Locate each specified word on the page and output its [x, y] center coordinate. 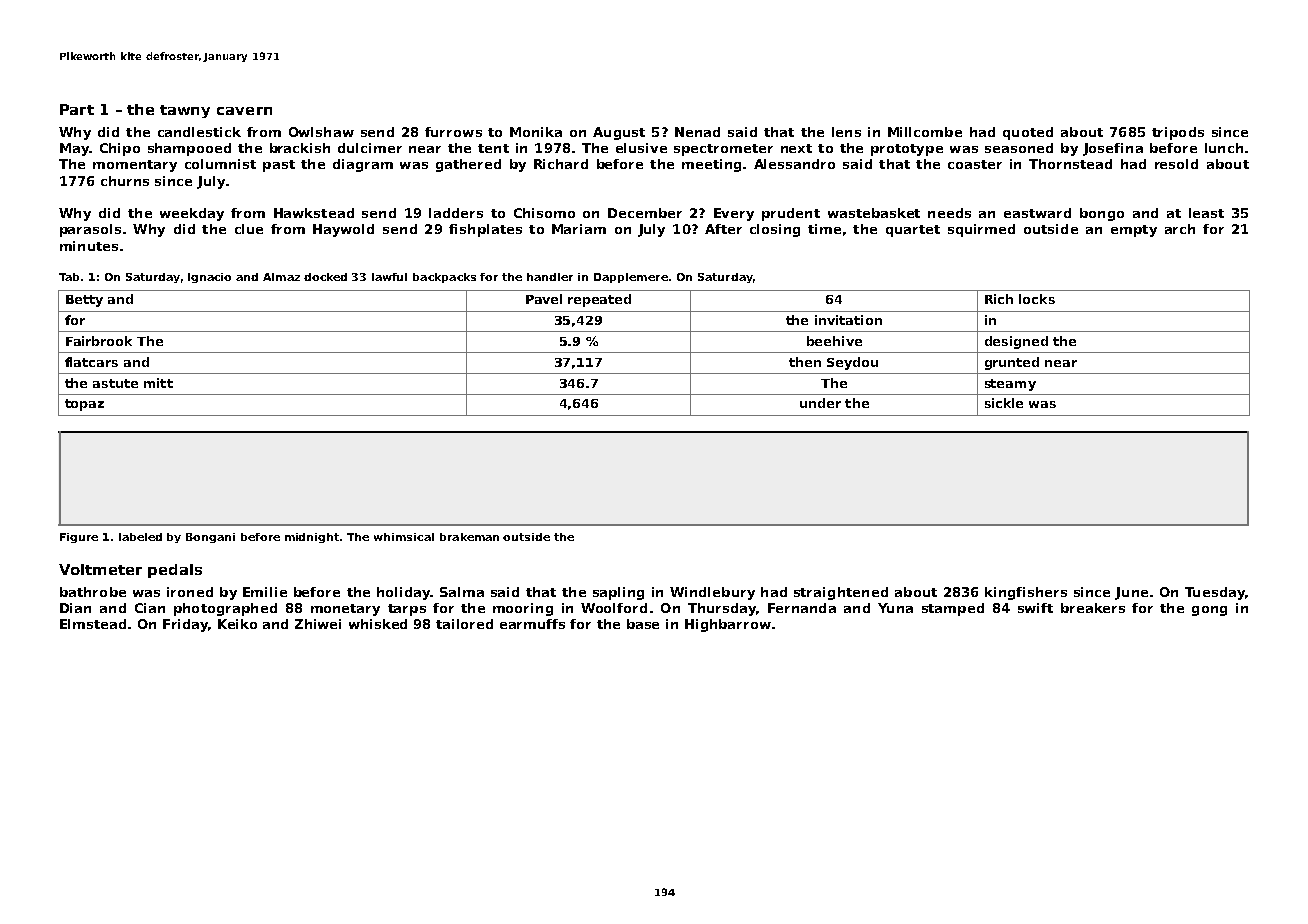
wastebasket [874, 213]
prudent [791, 214]
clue [249, 229]
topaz [84, 405]
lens [846, 132]
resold [1176, 164]
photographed [225, 609]
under [820, 403]
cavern [244, 111]
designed [1016, 342]
